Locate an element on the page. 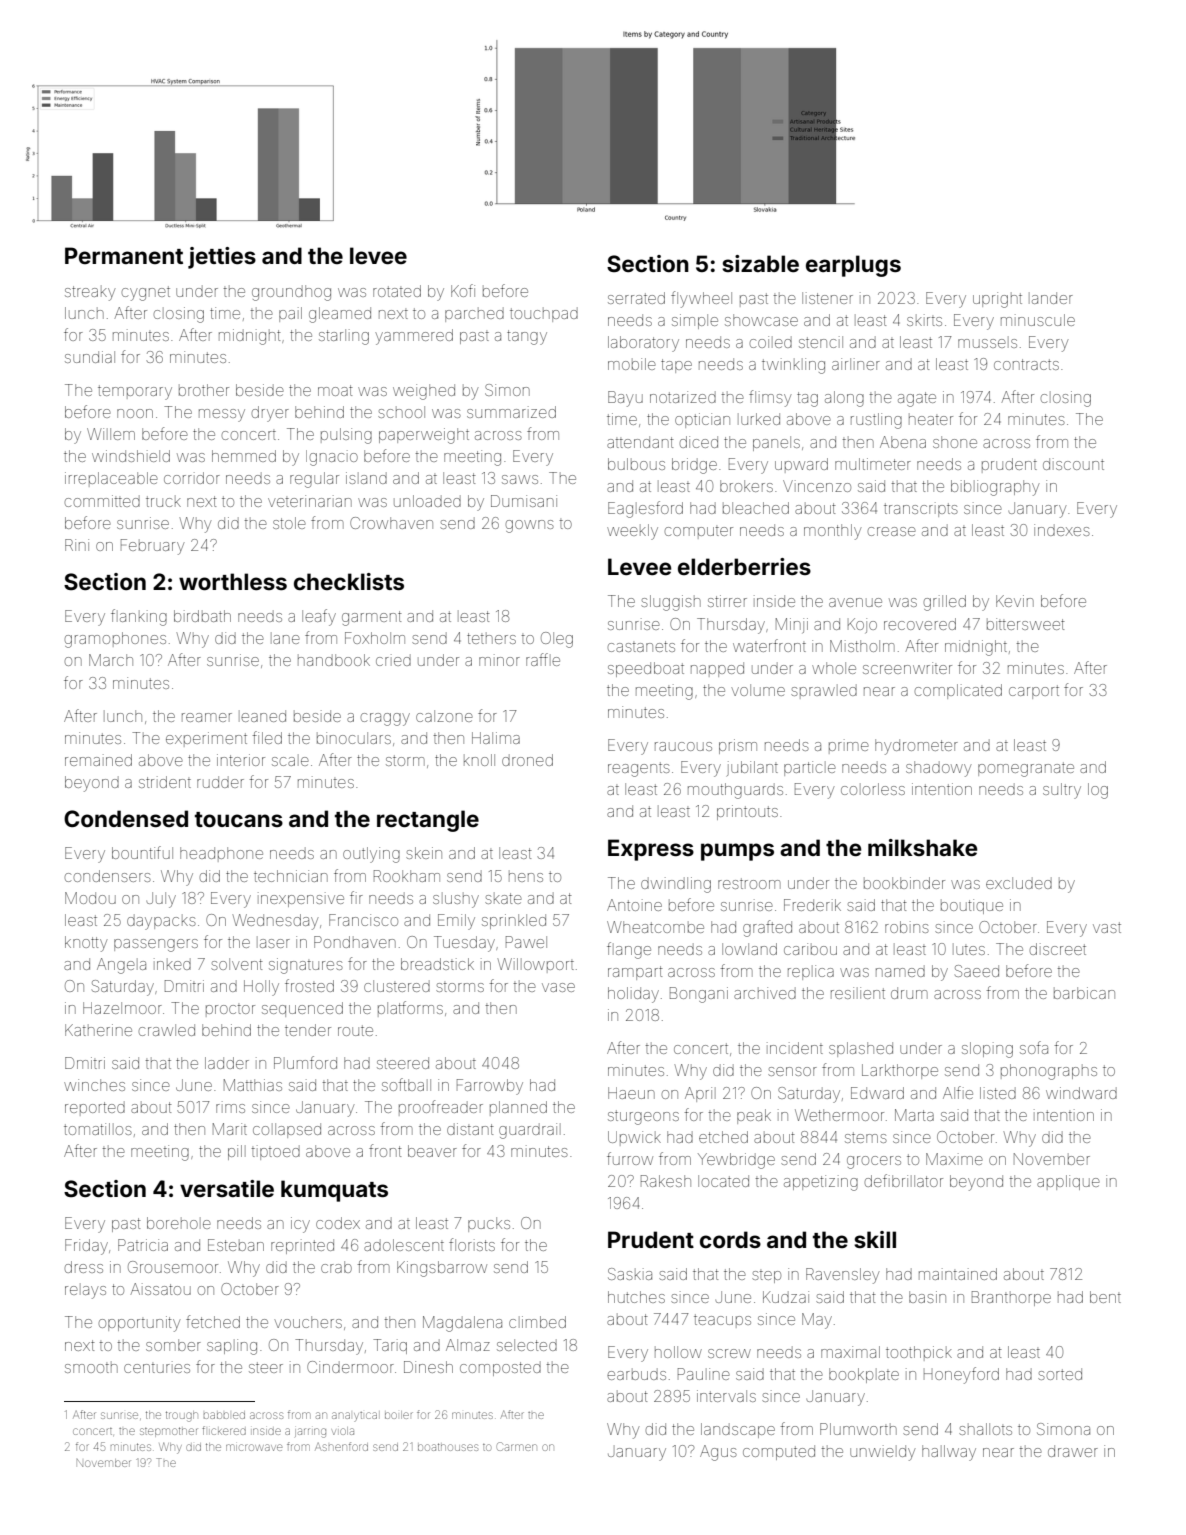 The width and height of the image is (1186, 1535). centuries is located at coordinates (157, 1367).
